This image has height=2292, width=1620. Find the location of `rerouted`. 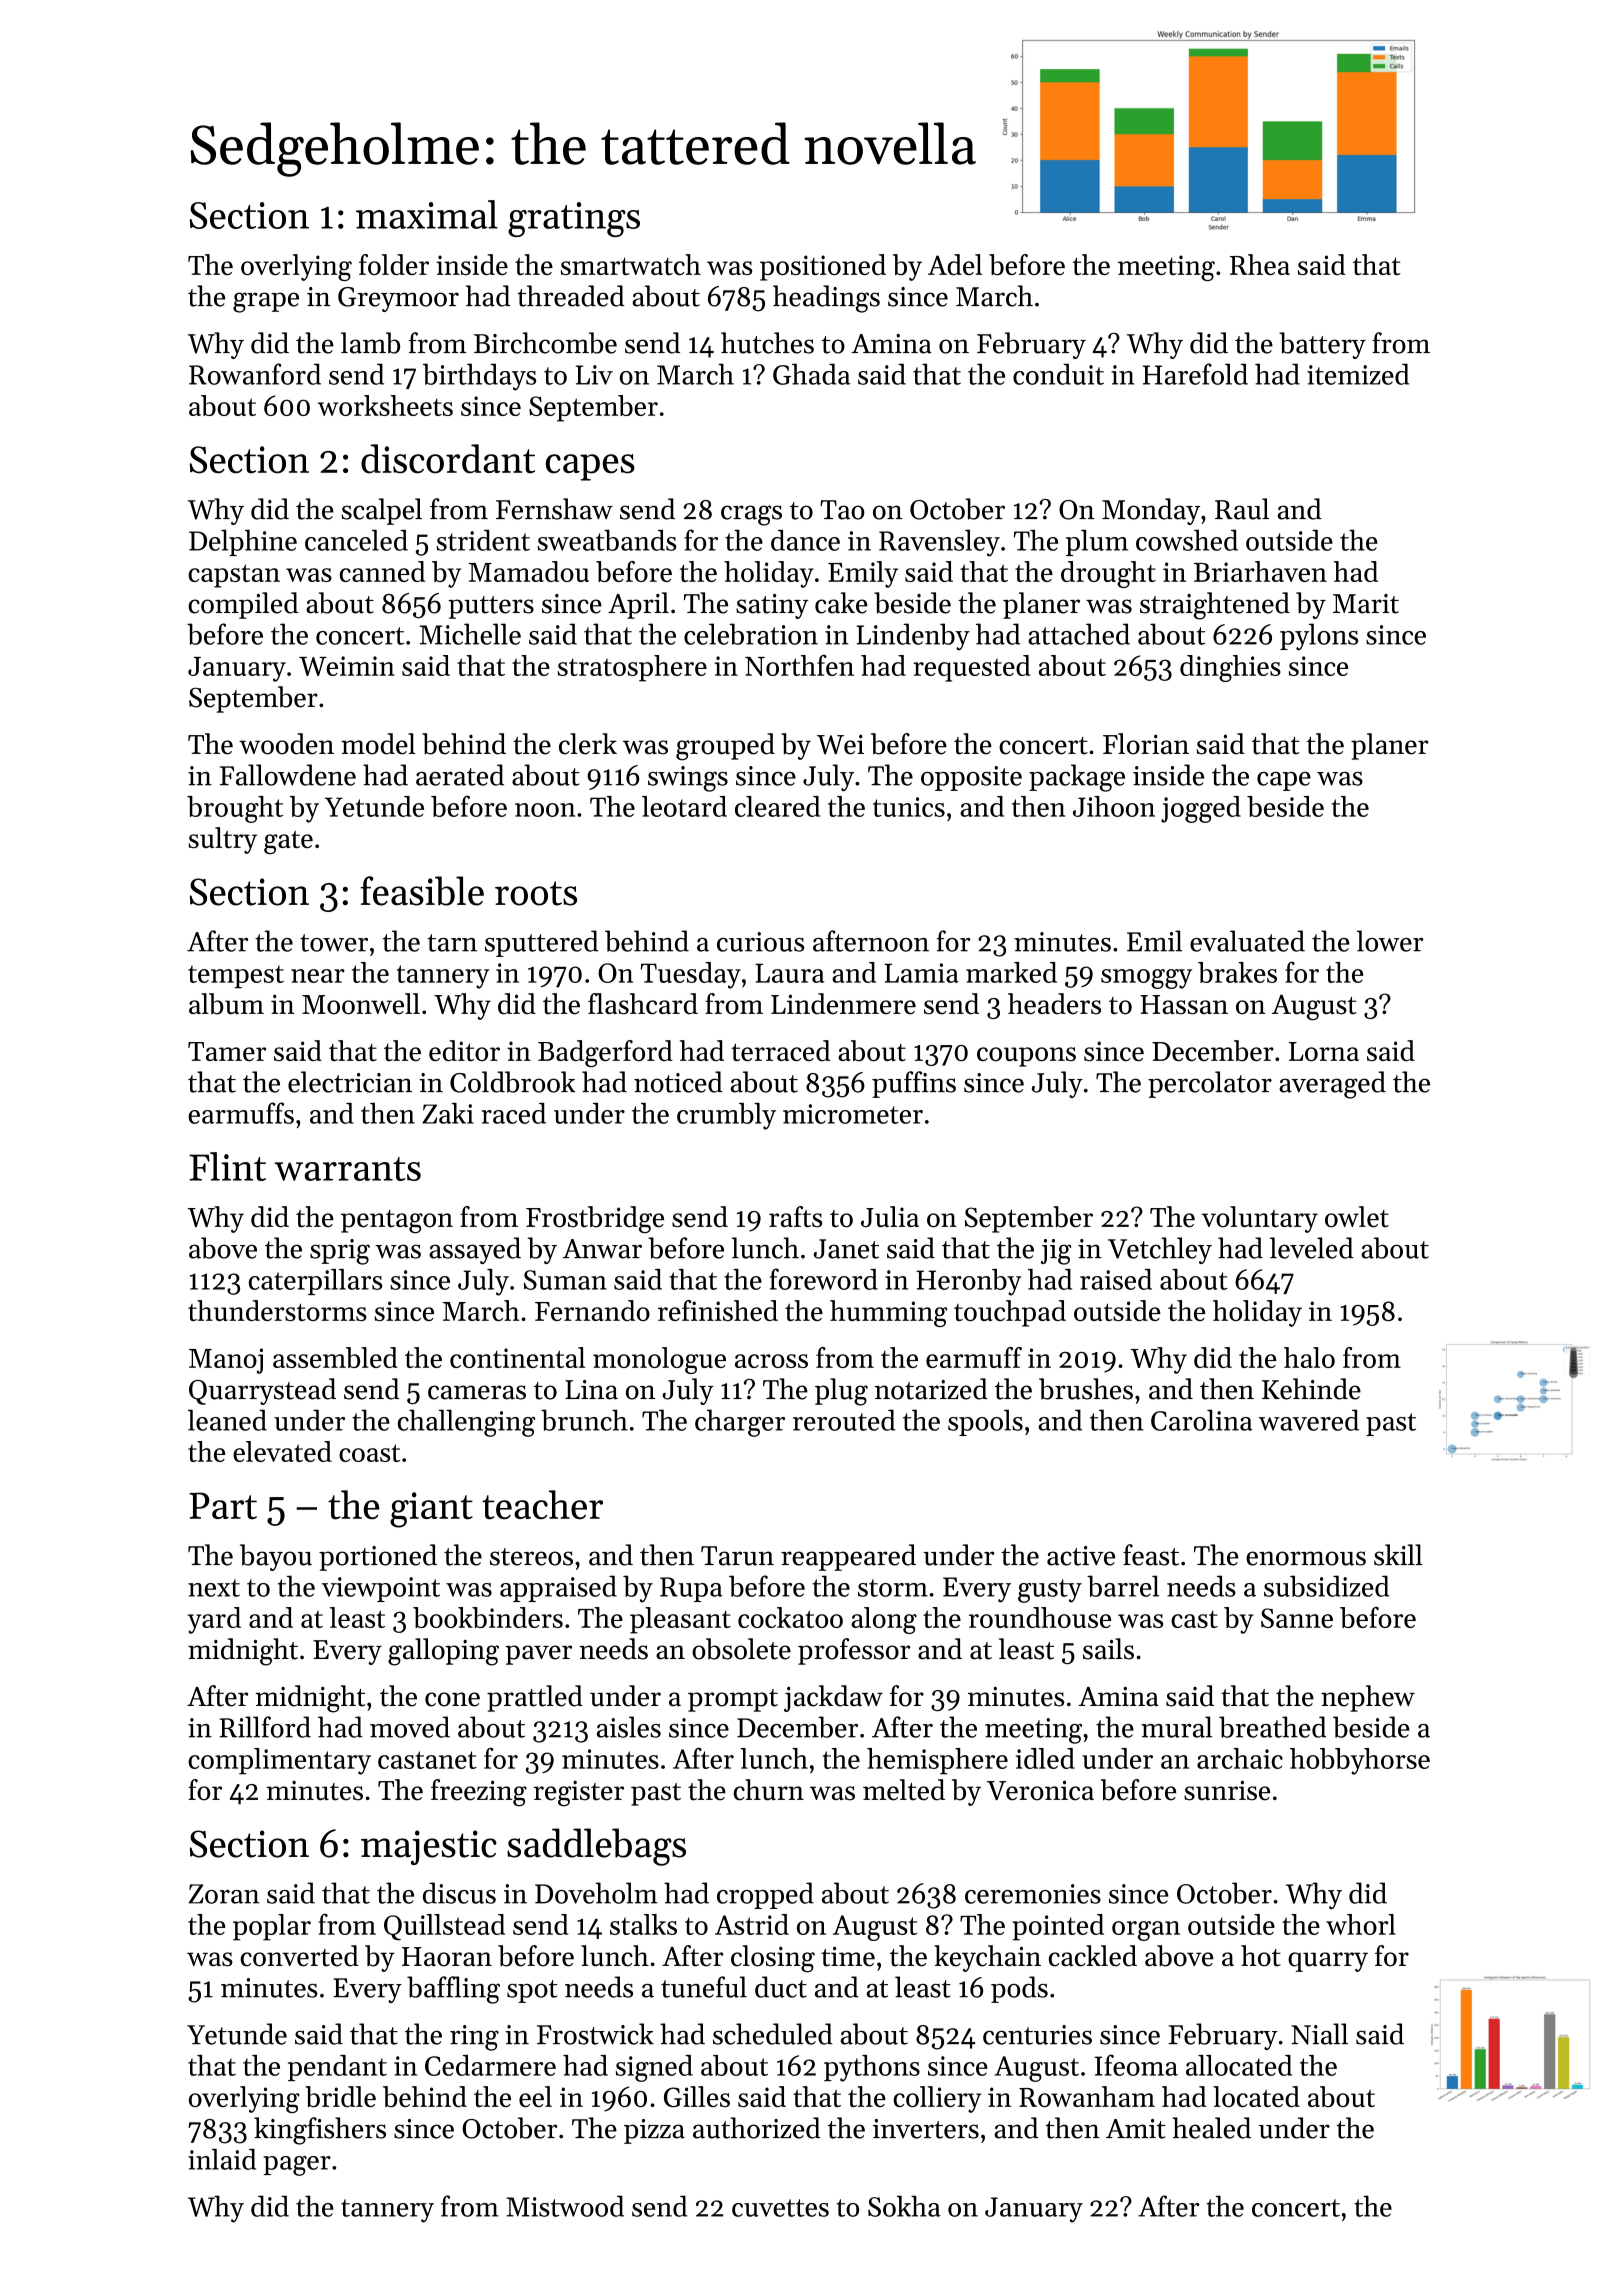

rerouted is located at coordinates (844, 1420).
